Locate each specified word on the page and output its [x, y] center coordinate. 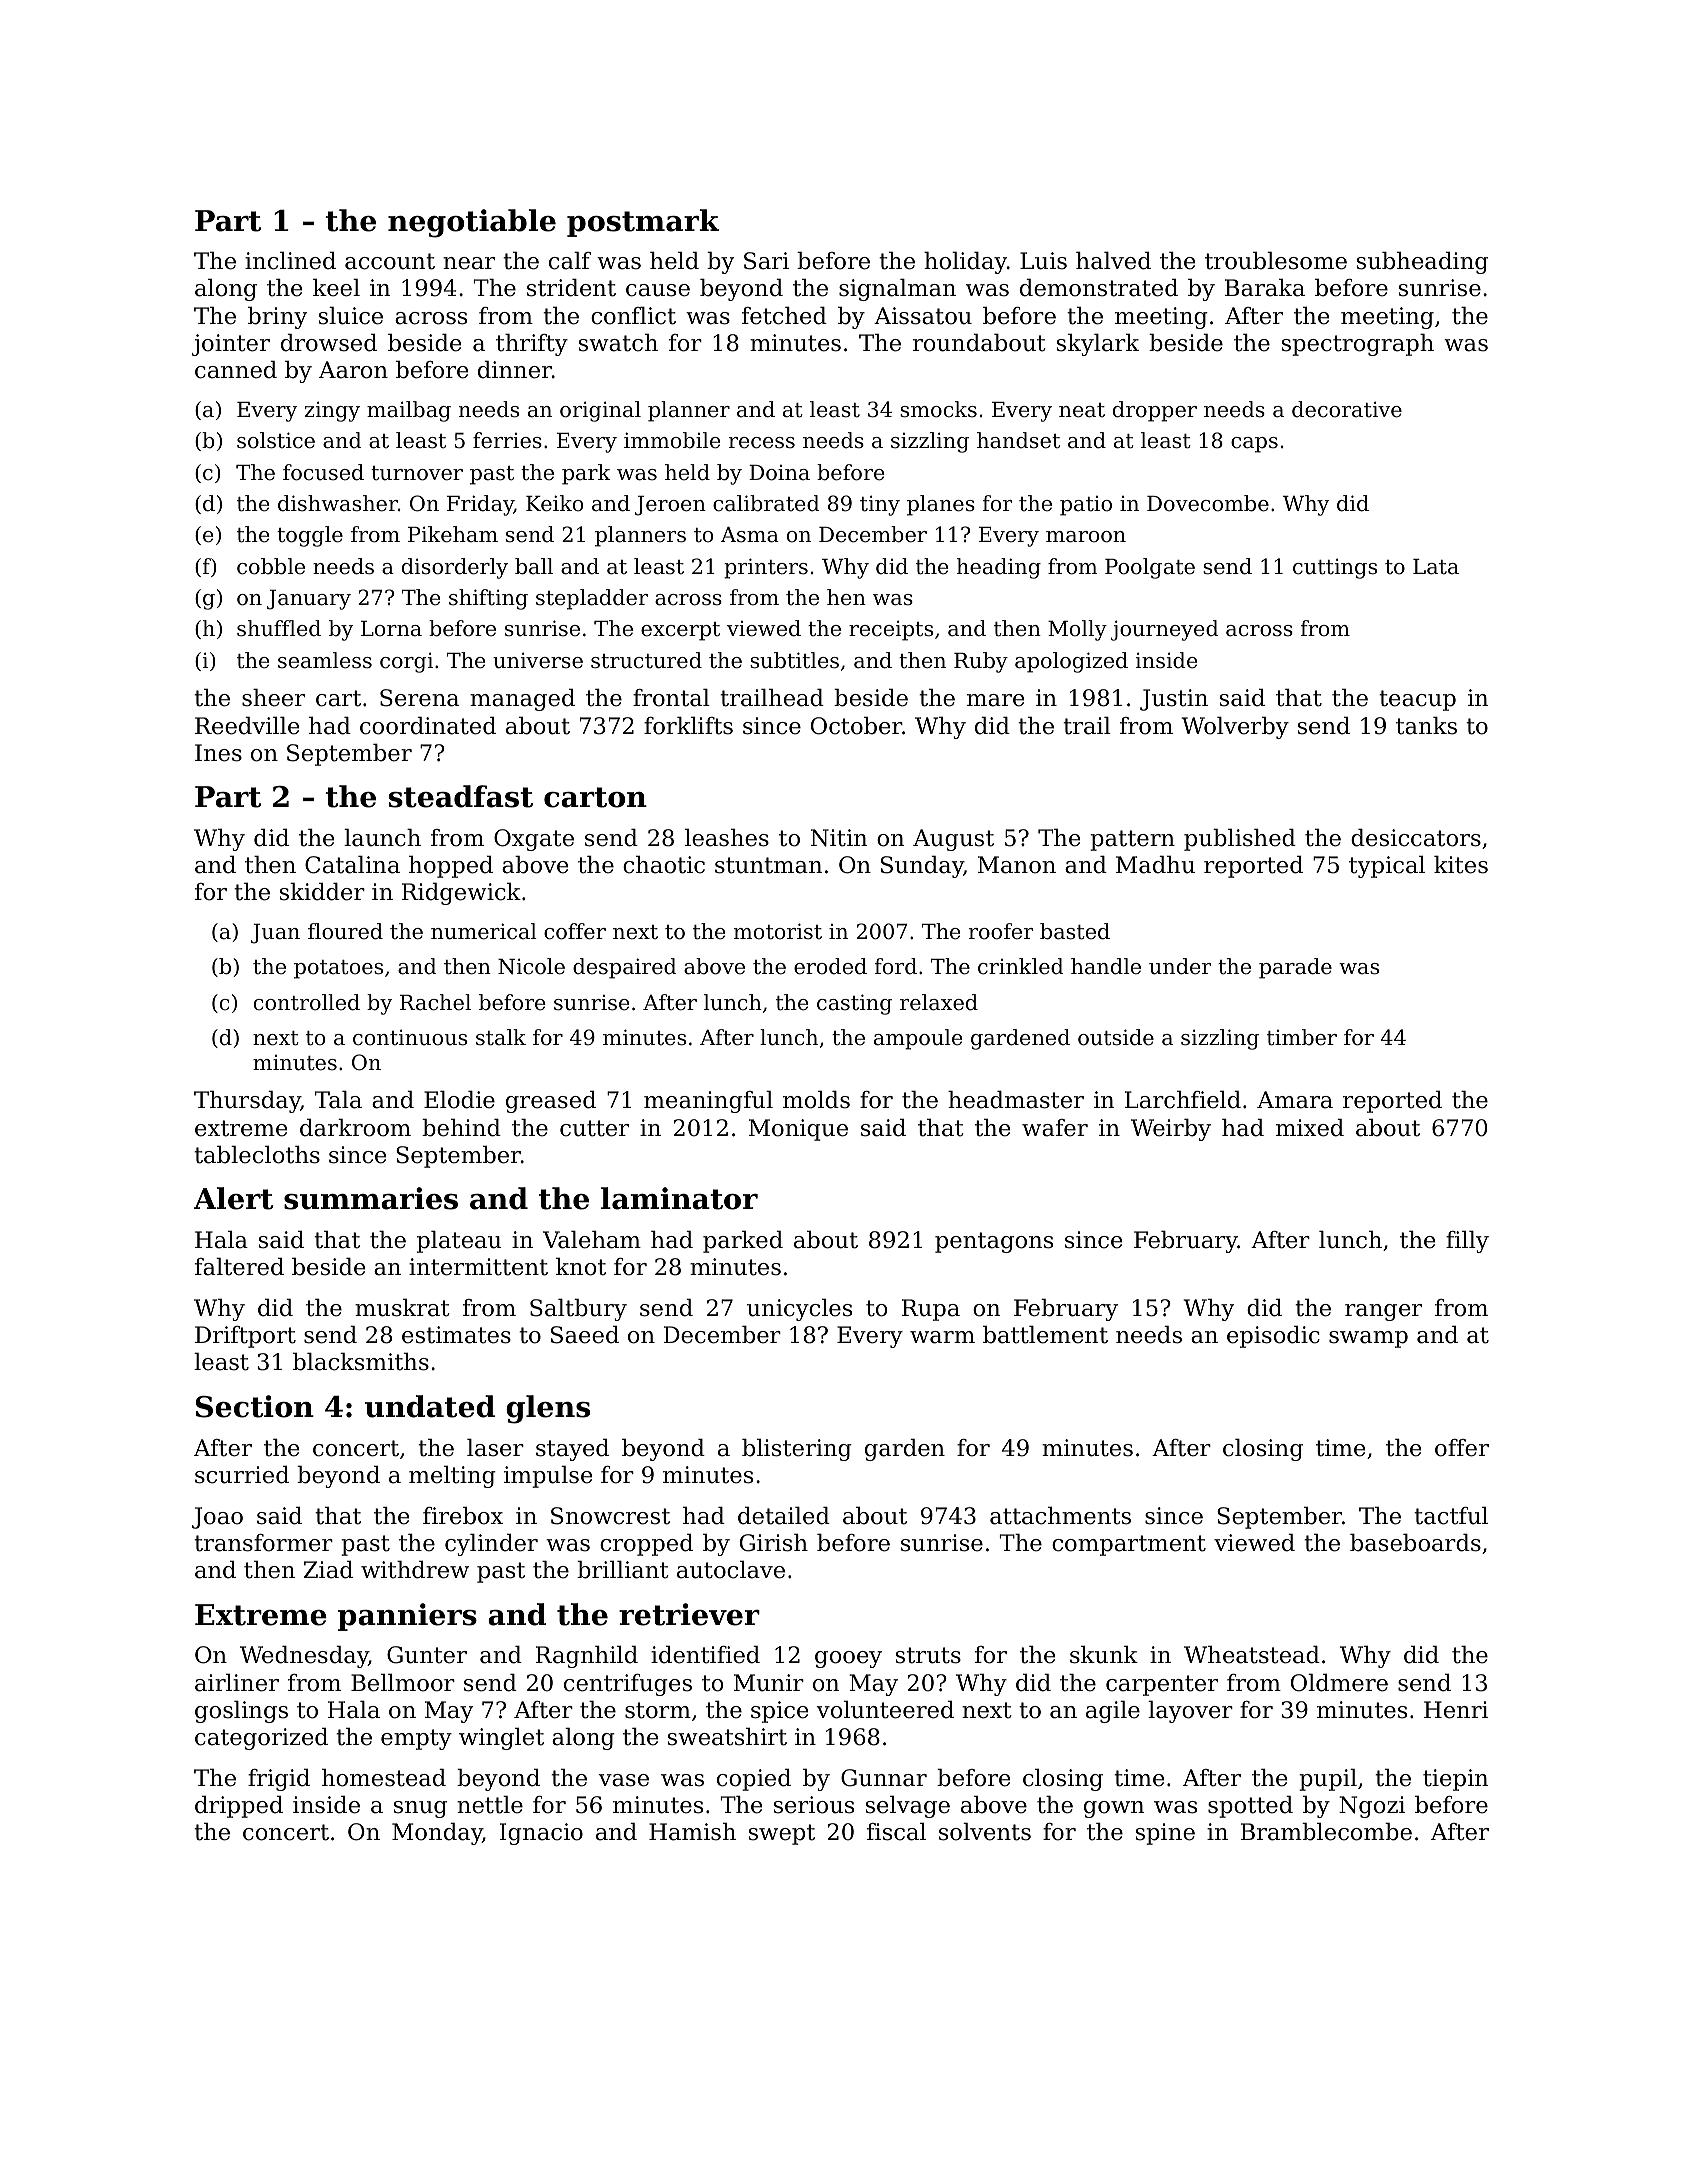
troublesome [1276, 261]
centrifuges [628, 1685]
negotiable [472, 223]
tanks [1426, 726]
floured [345, 931]
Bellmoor [403, 1683]
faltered [239, 1267]
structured [646, 660]
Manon [1017, 865]
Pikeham [453, 534]
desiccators [1416, 838]
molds [816, 1100]
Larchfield [1183, 1100]
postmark [643, 223]
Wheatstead [1252, 1655]
